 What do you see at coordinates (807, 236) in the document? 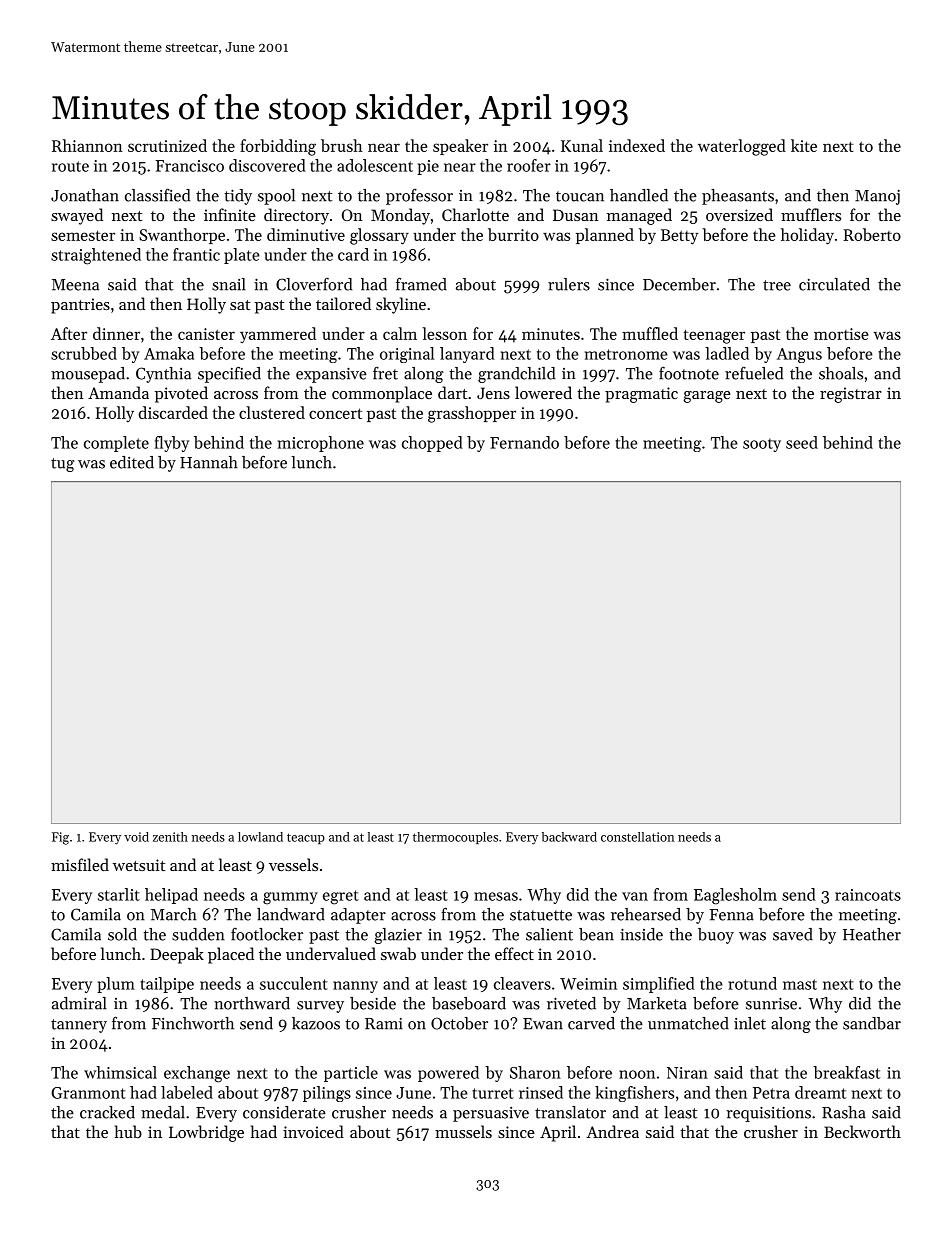
I see `holiday` at bounding box center [807, 236].
